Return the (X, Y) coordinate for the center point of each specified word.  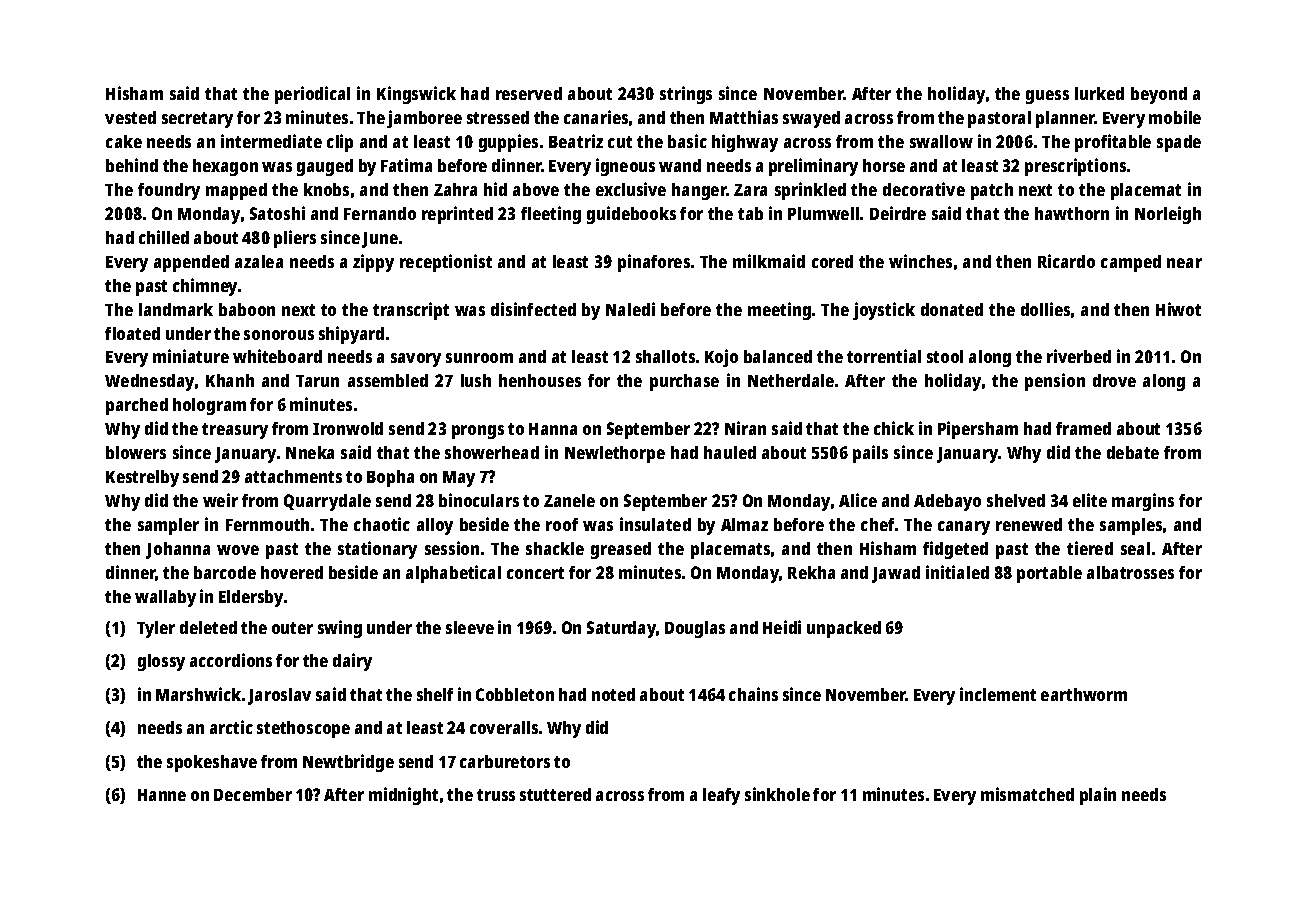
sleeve (470, 627)
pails (870, 454)
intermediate (271, 141)
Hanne (162, 795)
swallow (941, 141)
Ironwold (348, 428)
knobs (326, 189)
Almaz (744, 524)
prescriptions (1075, 167)
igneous (625, 167)
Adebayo (947, 502)
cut (620, 142)
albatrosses (1130, 572)
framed (1083, 428)
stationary (377, 550)
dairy (352, 662)
